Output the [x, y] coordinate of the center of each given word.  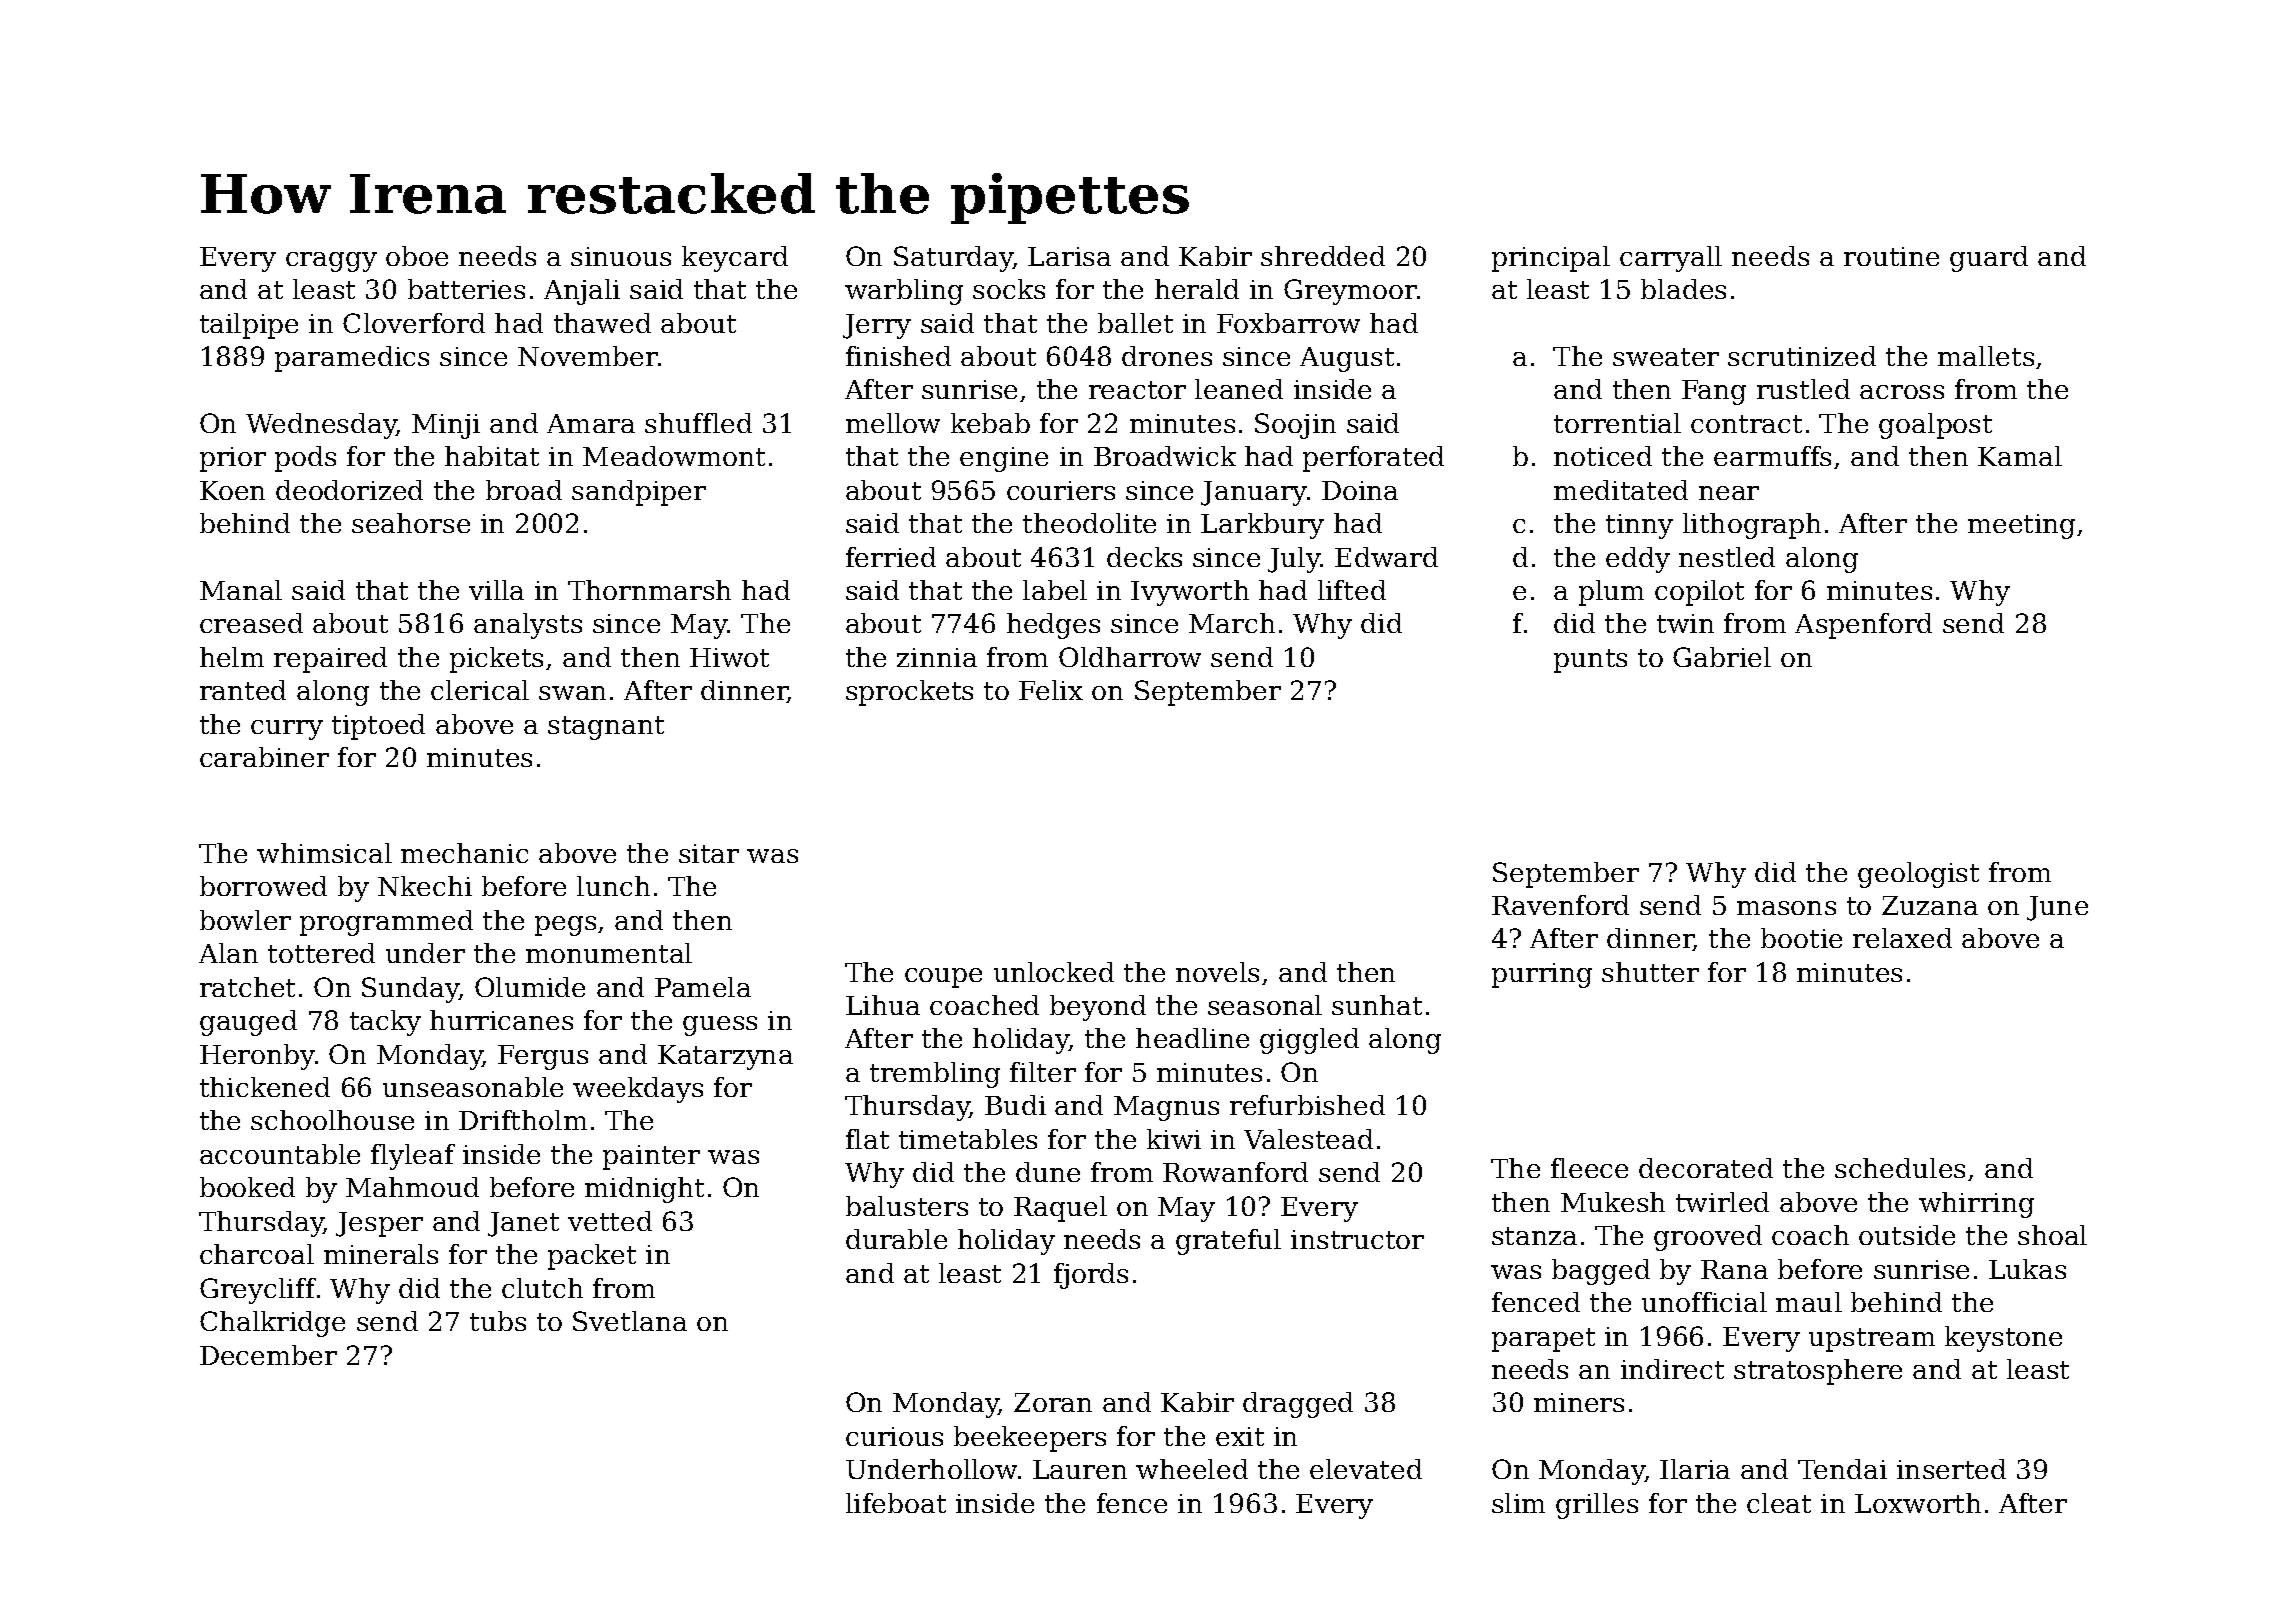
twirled [1722, 1202]
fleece [1589, 1168]
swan [572, 693]
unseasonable [473, 1087]
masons [1786, 908]
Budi [1015, 1105]
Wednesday [321, 426]
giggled [1309, 1041]
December [268, 1355]
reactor [1137, 390]
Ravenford [1560, 905]
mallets [1986, 356]
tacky [385, 1023]
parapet [1543, 1340]
